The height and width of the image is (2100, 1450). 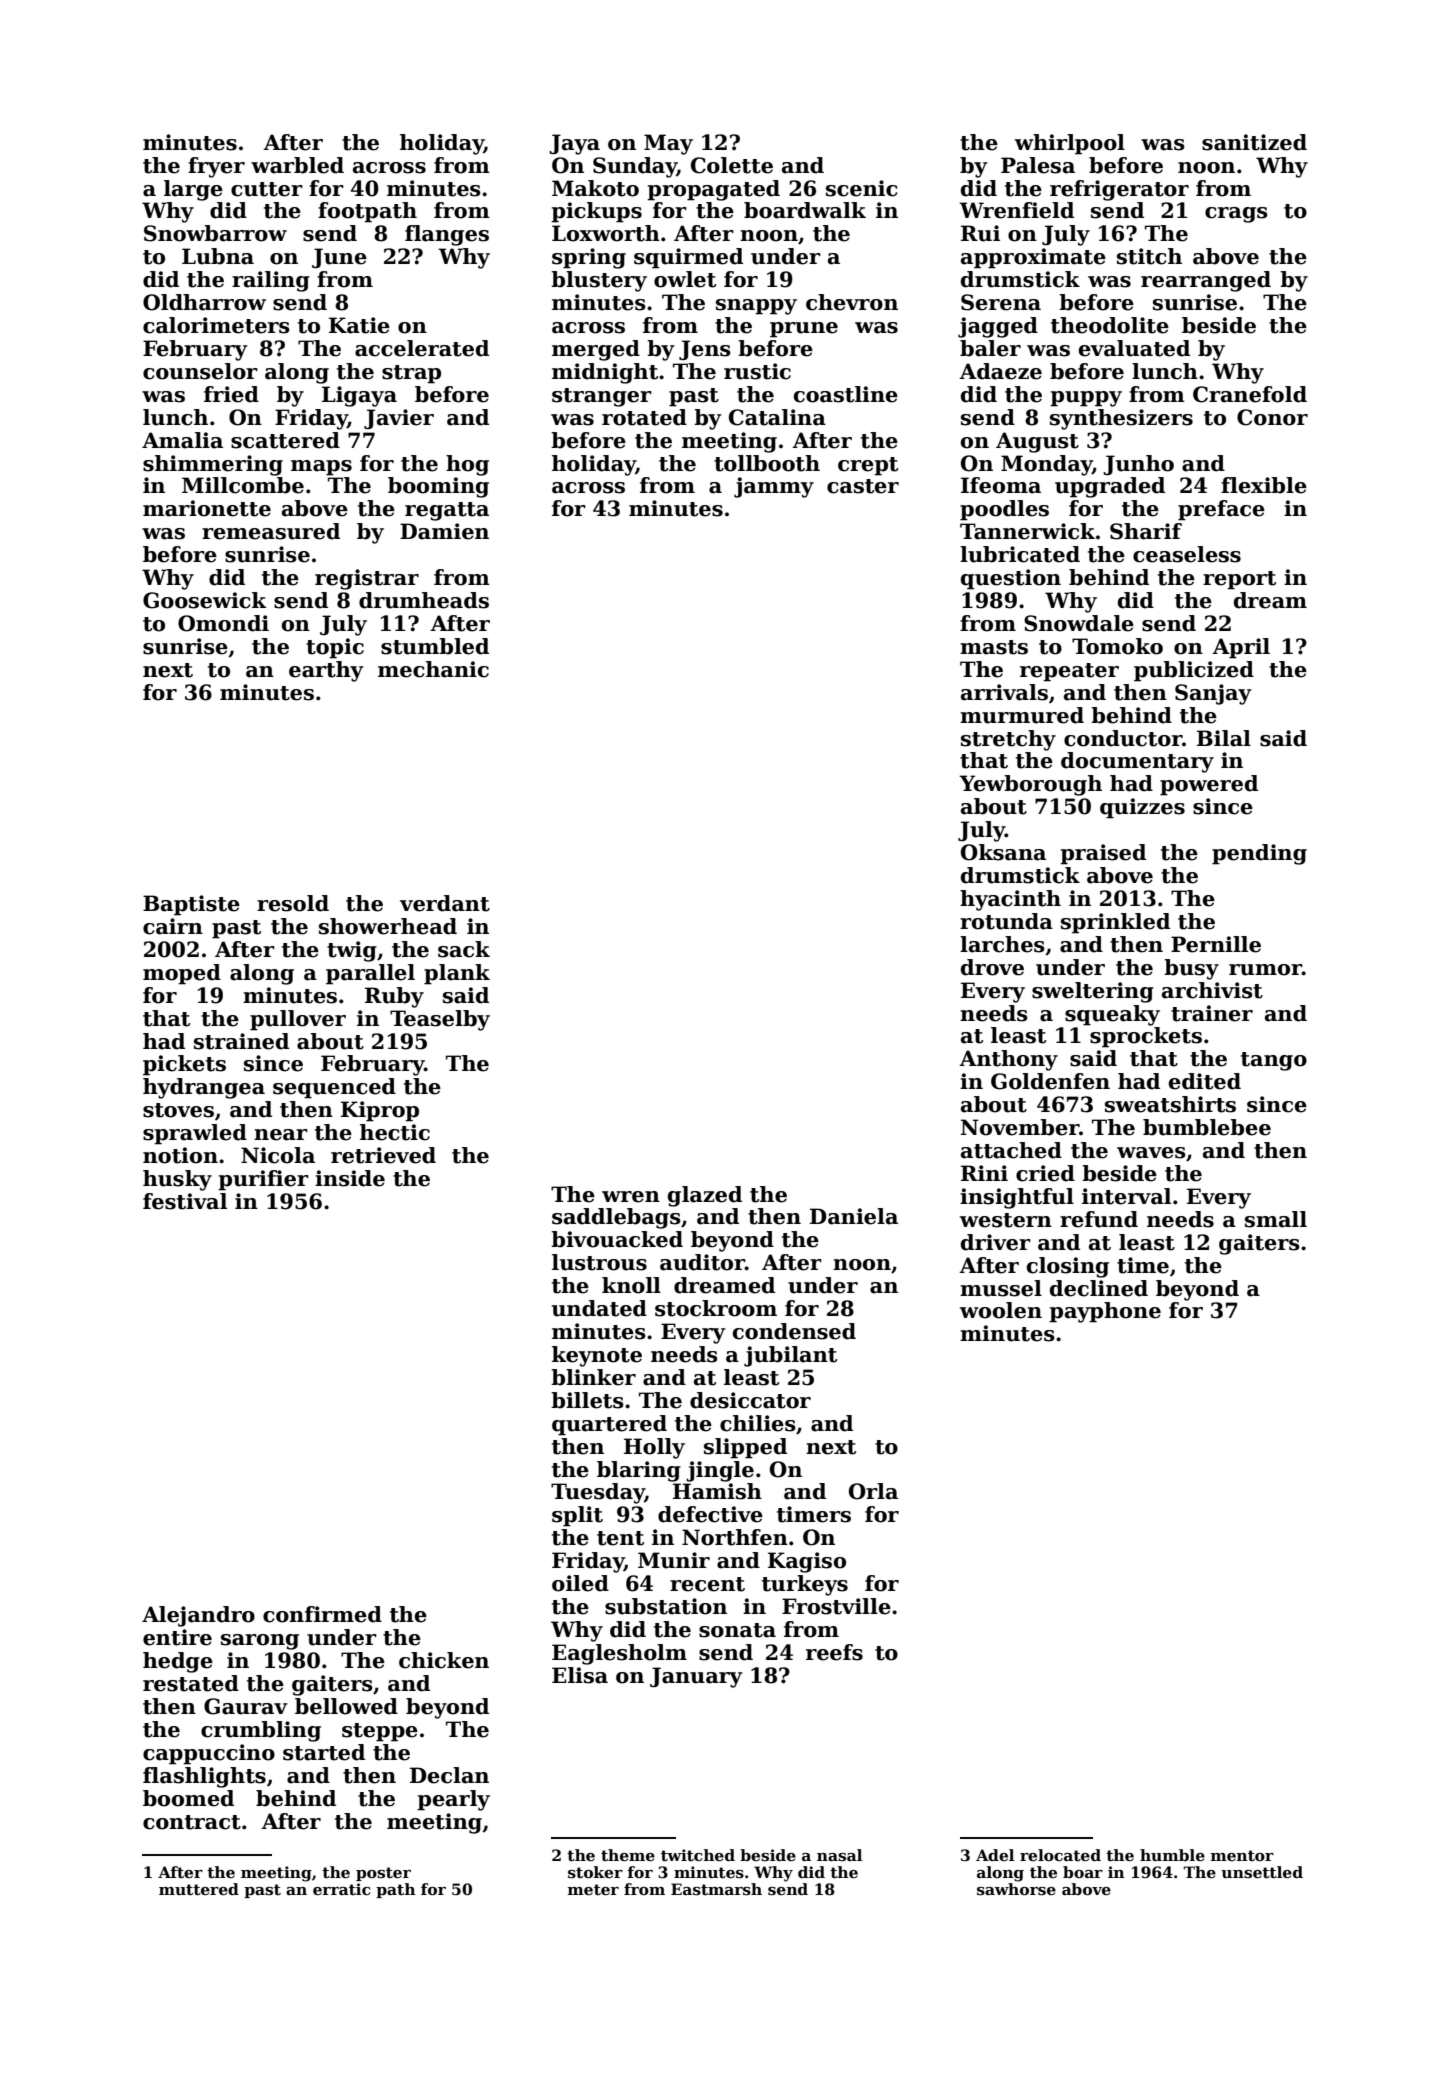 I want to click on Oksana, so click(x=1003, y=852).
